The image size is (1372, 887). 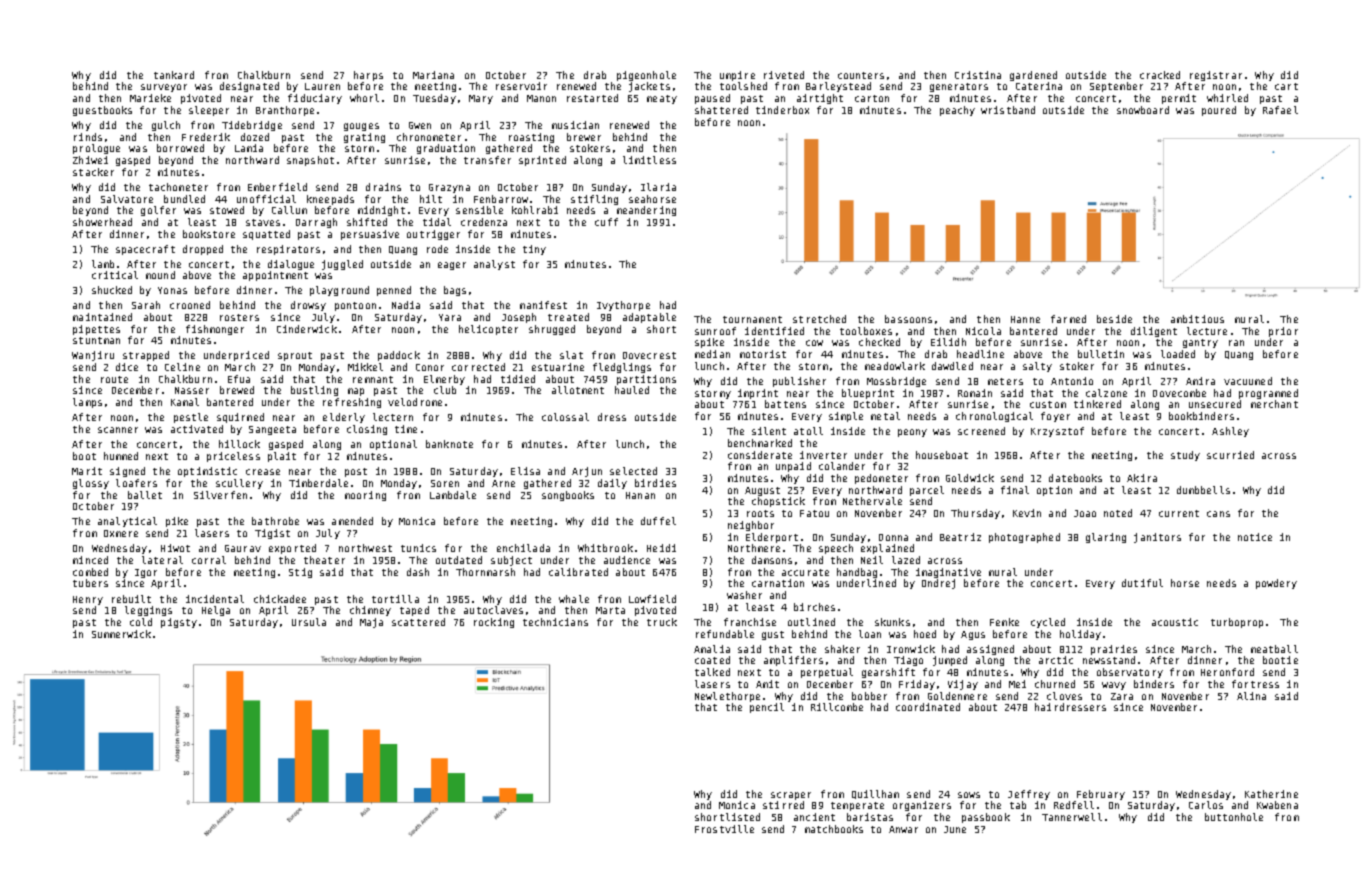 I want to click on metal, so click(x=885, y=416).
